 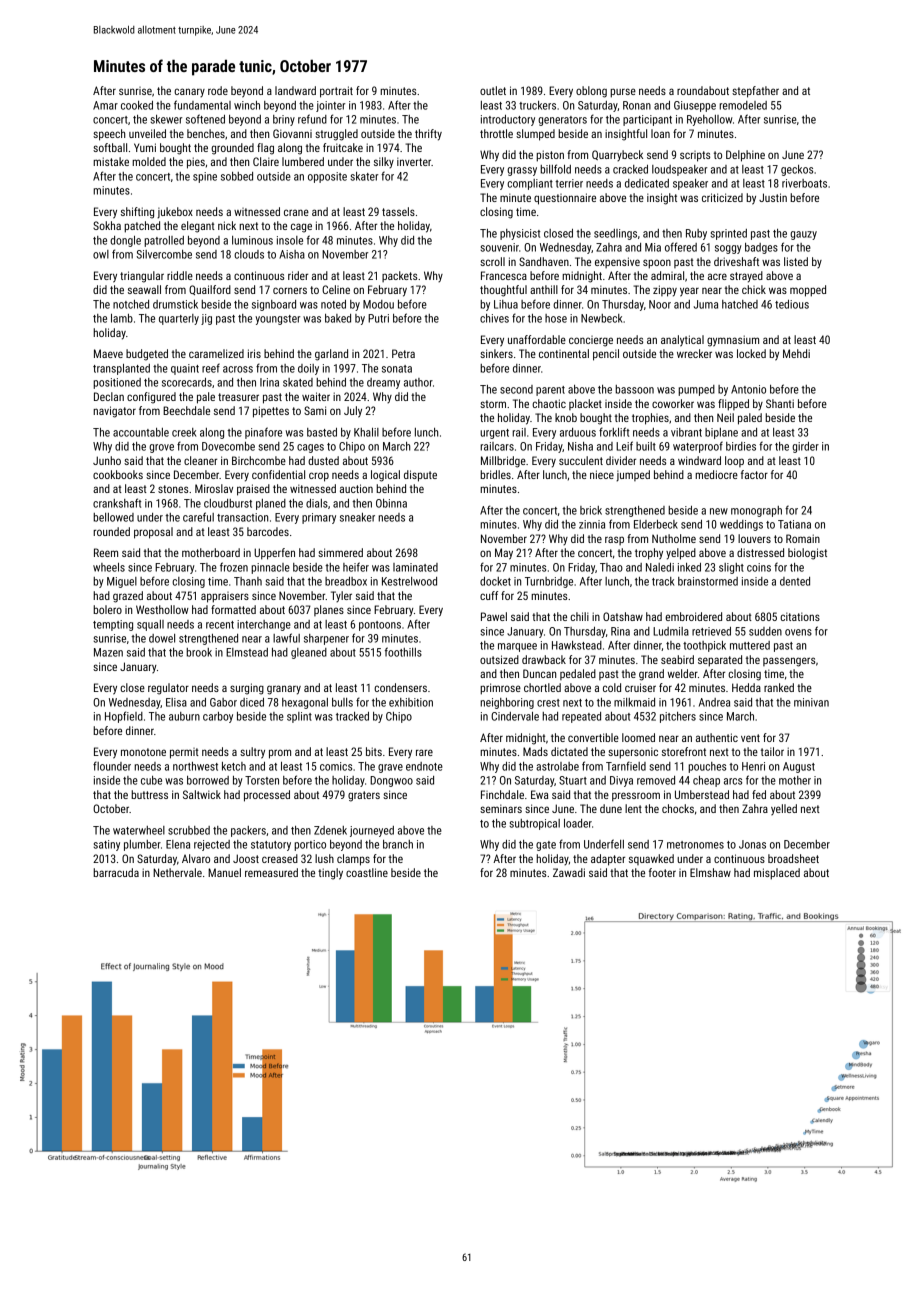 I want to click on billfold, so click(x=555, y=169).
